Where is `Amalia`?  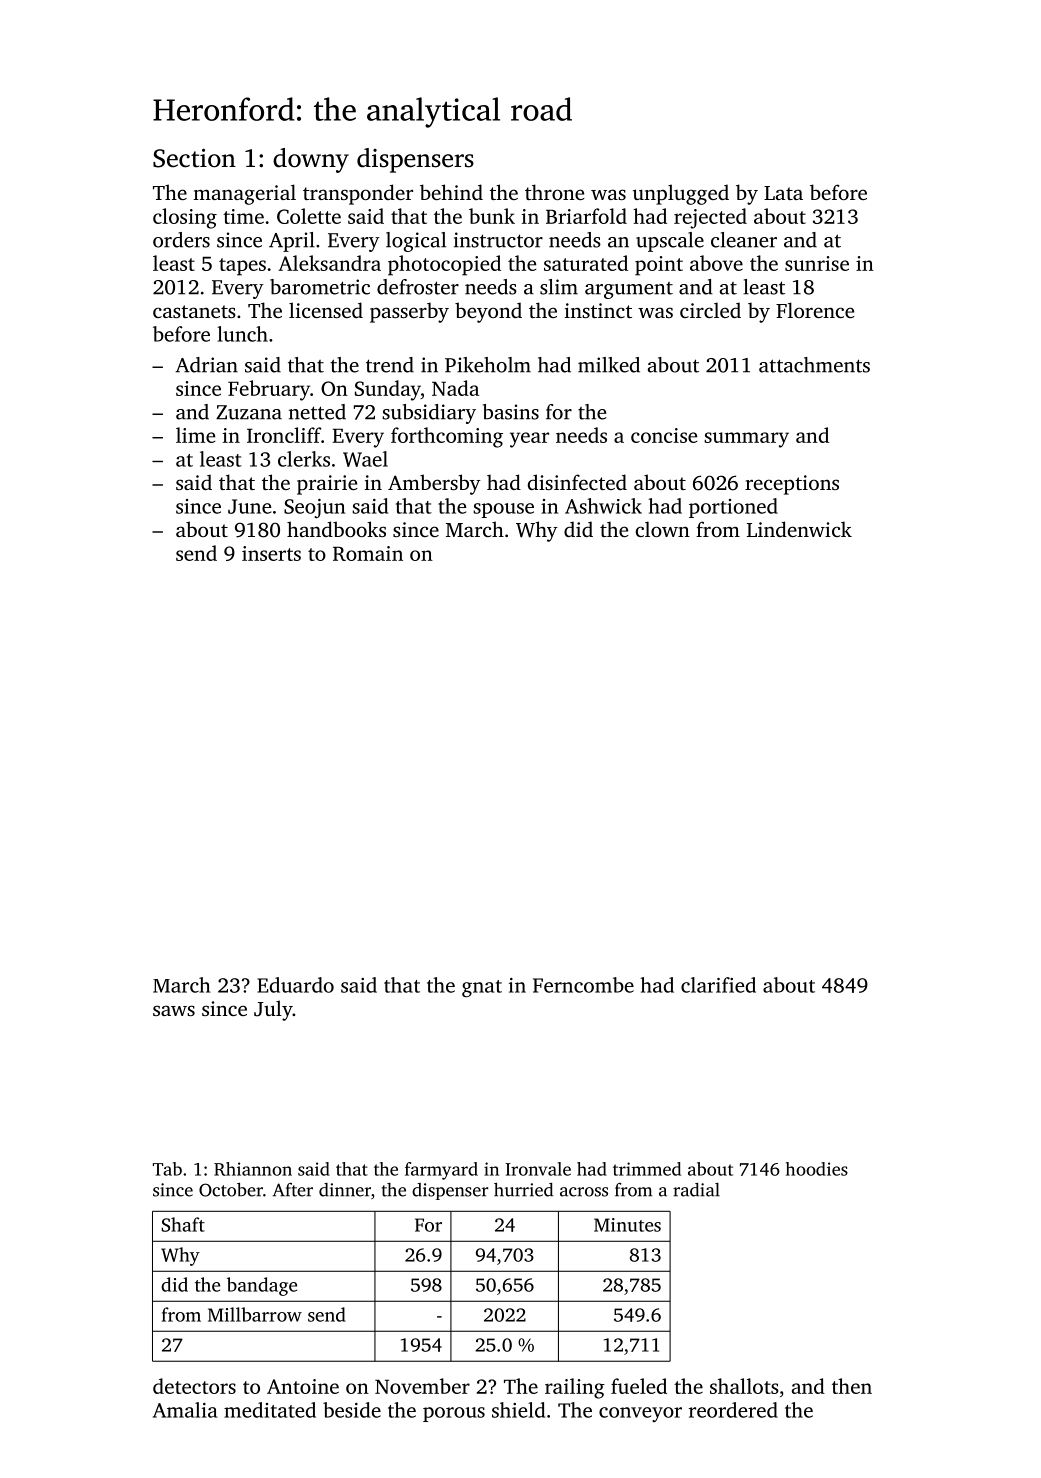 Amalia is located at coordinates (185, 1410).
